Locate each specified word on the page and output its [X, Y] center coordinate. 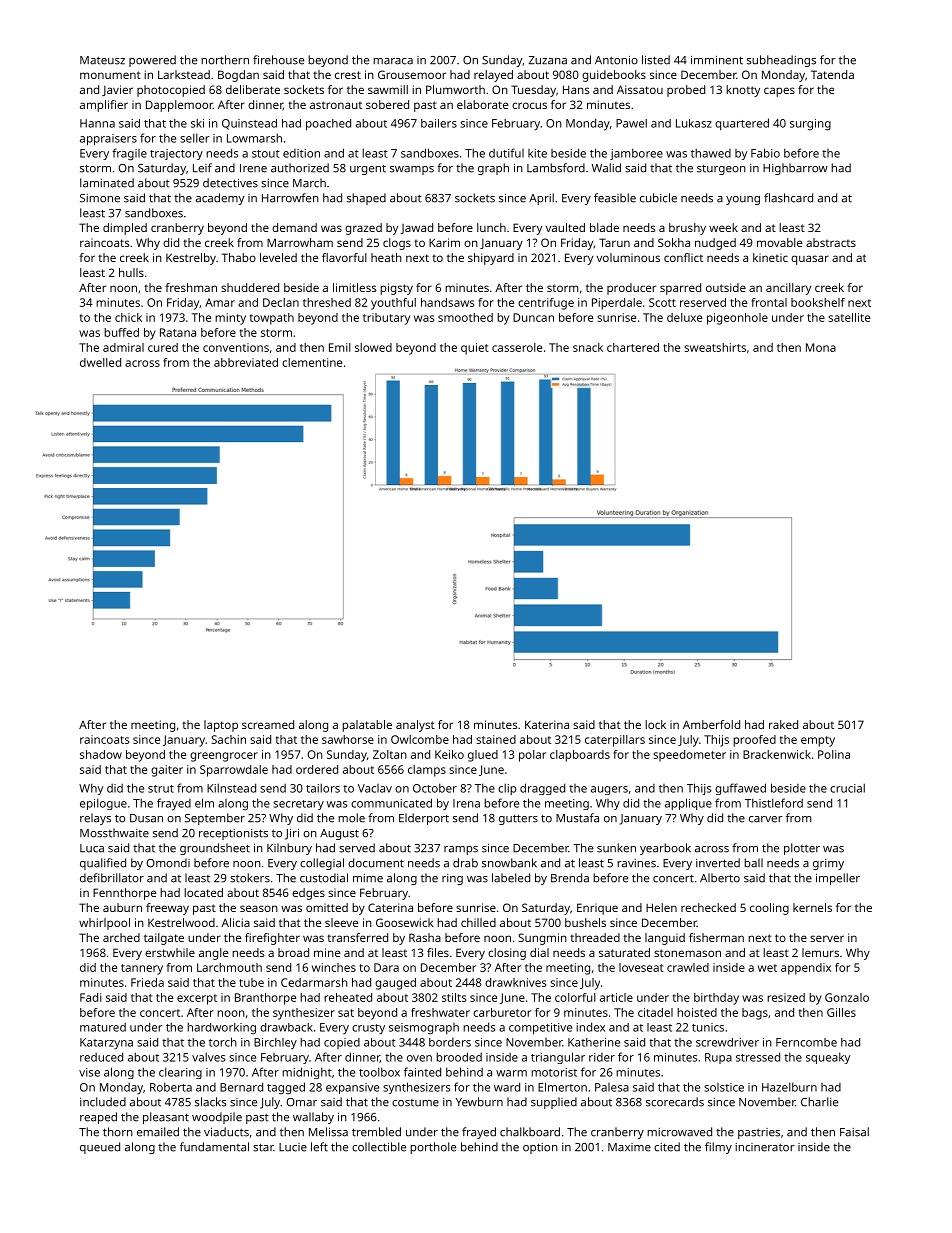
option [540, 1148]
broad [293, 952]
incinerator [765, 1147]
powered [152, 61]
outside [726, 287]
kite [537, 153]
